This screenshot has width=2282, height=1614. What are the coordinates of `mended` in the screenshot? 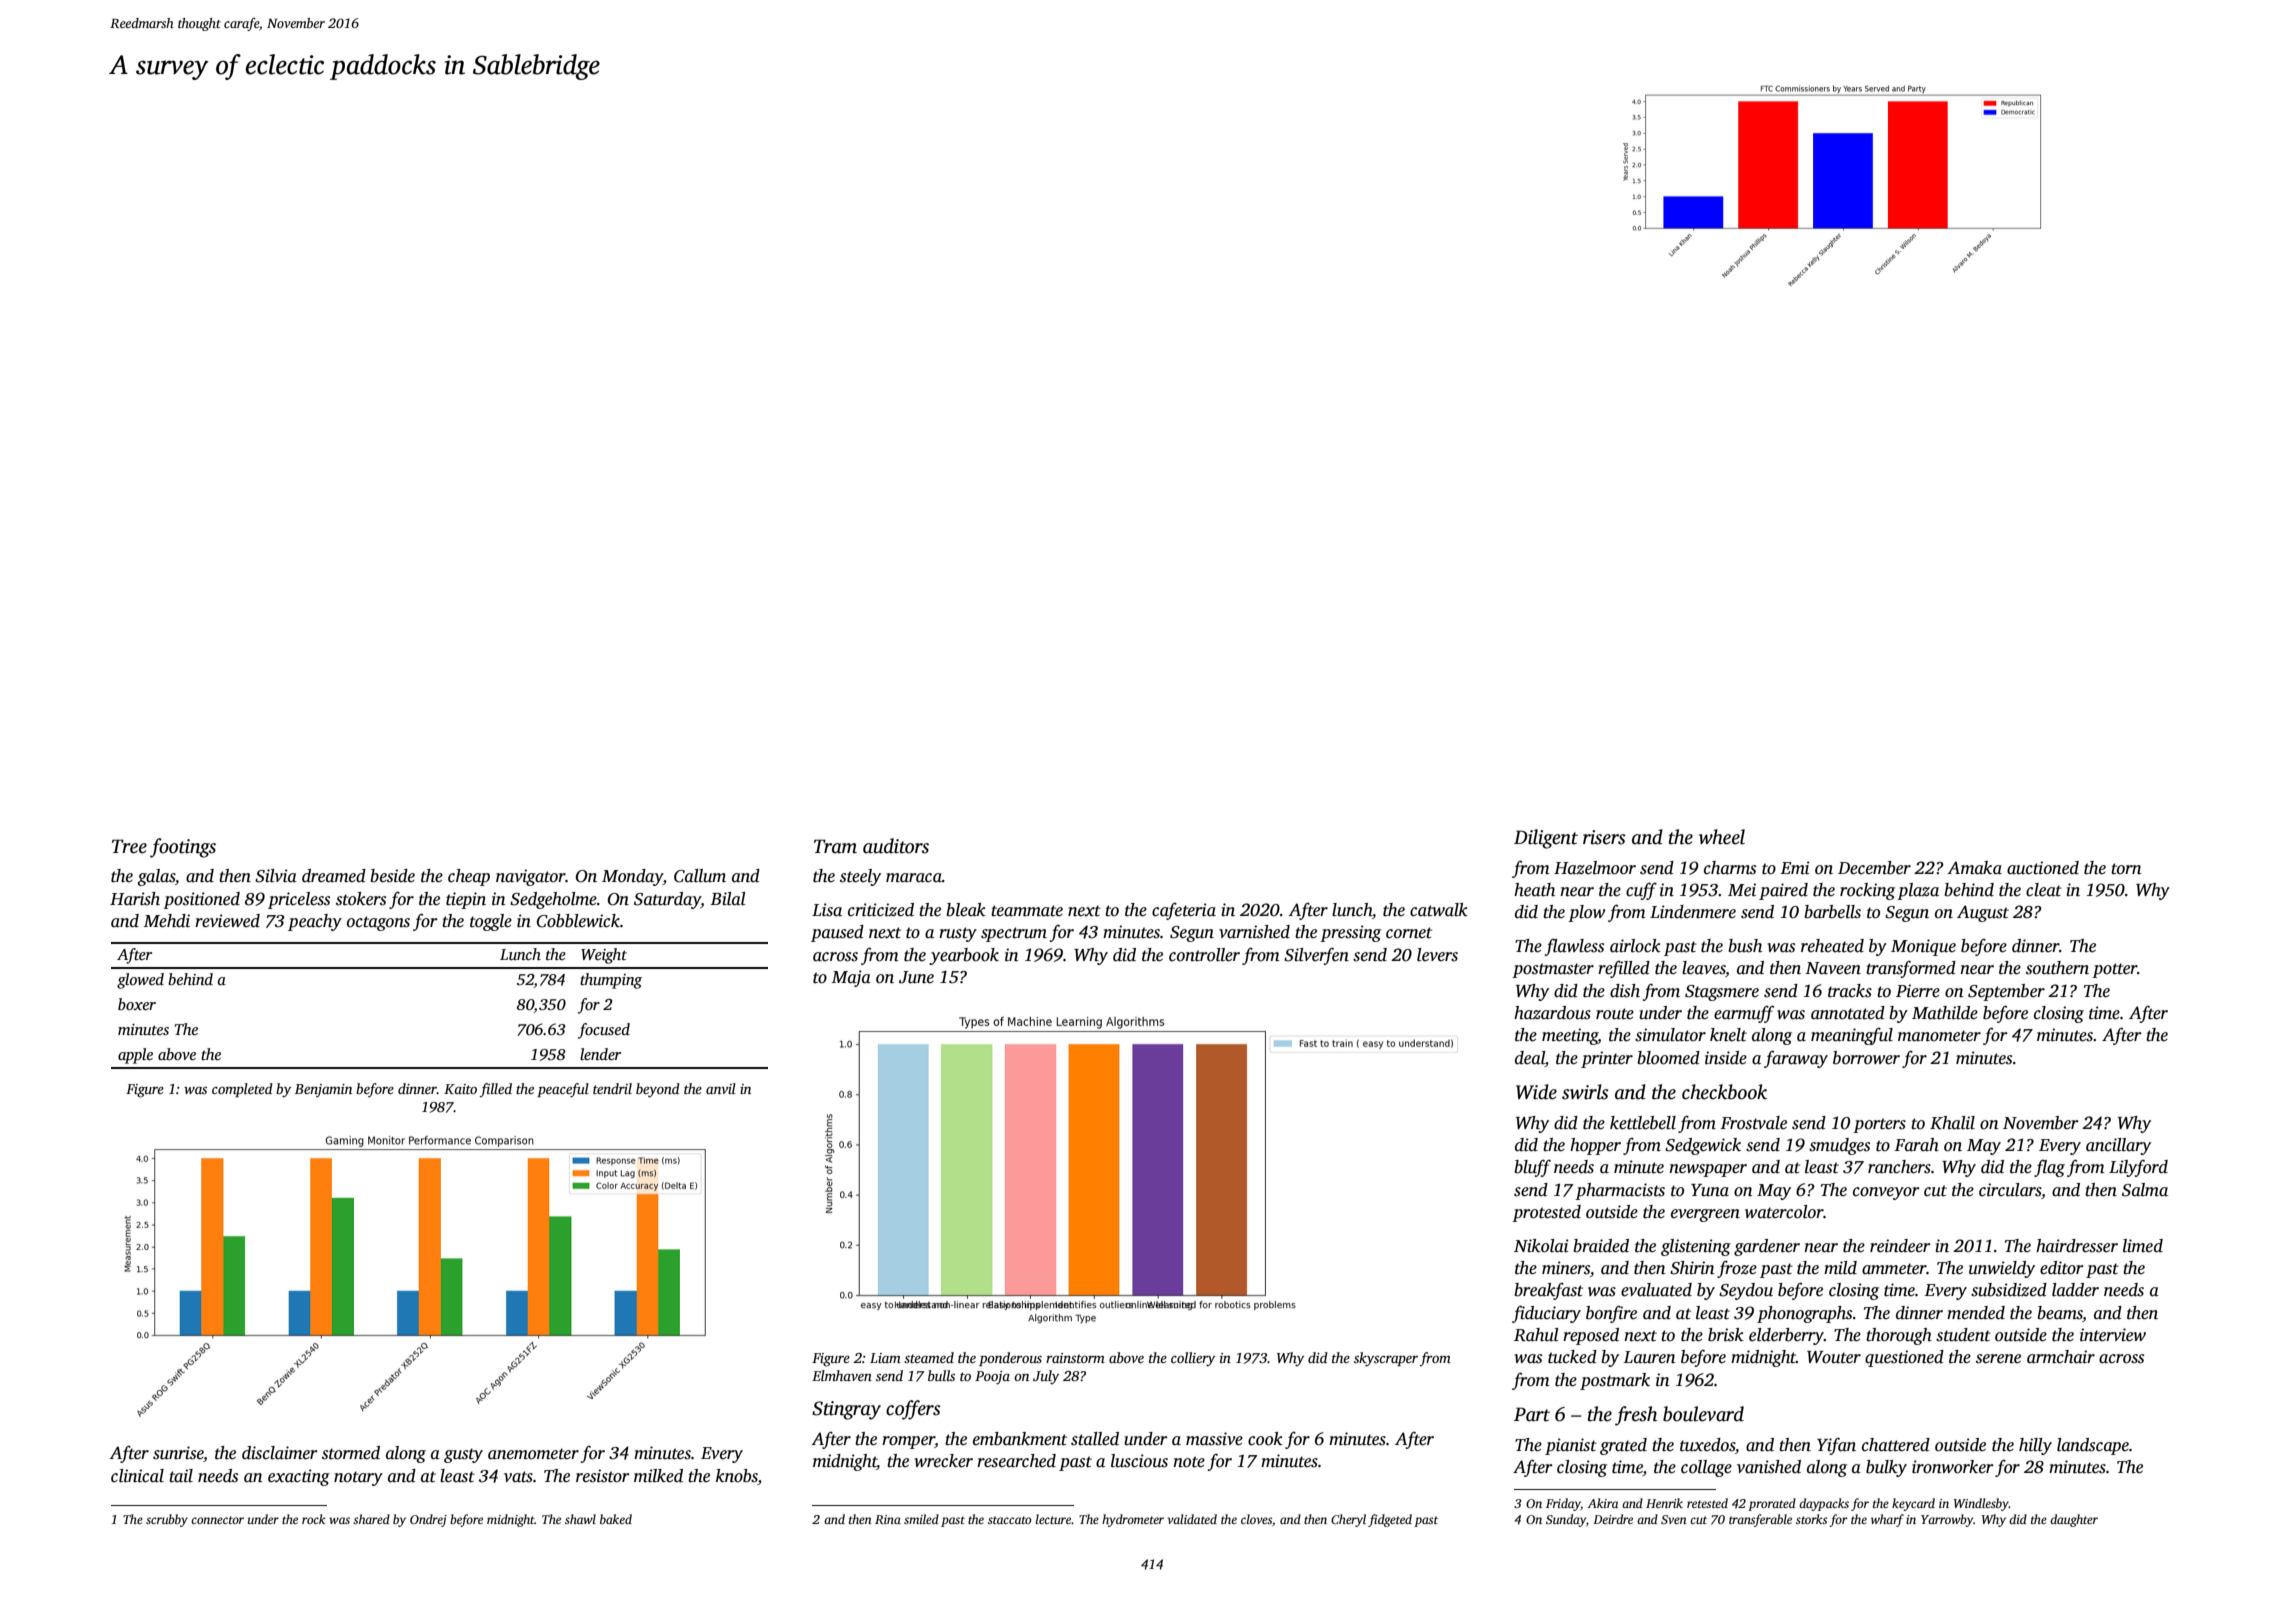 It's located at (1976, 1313).
